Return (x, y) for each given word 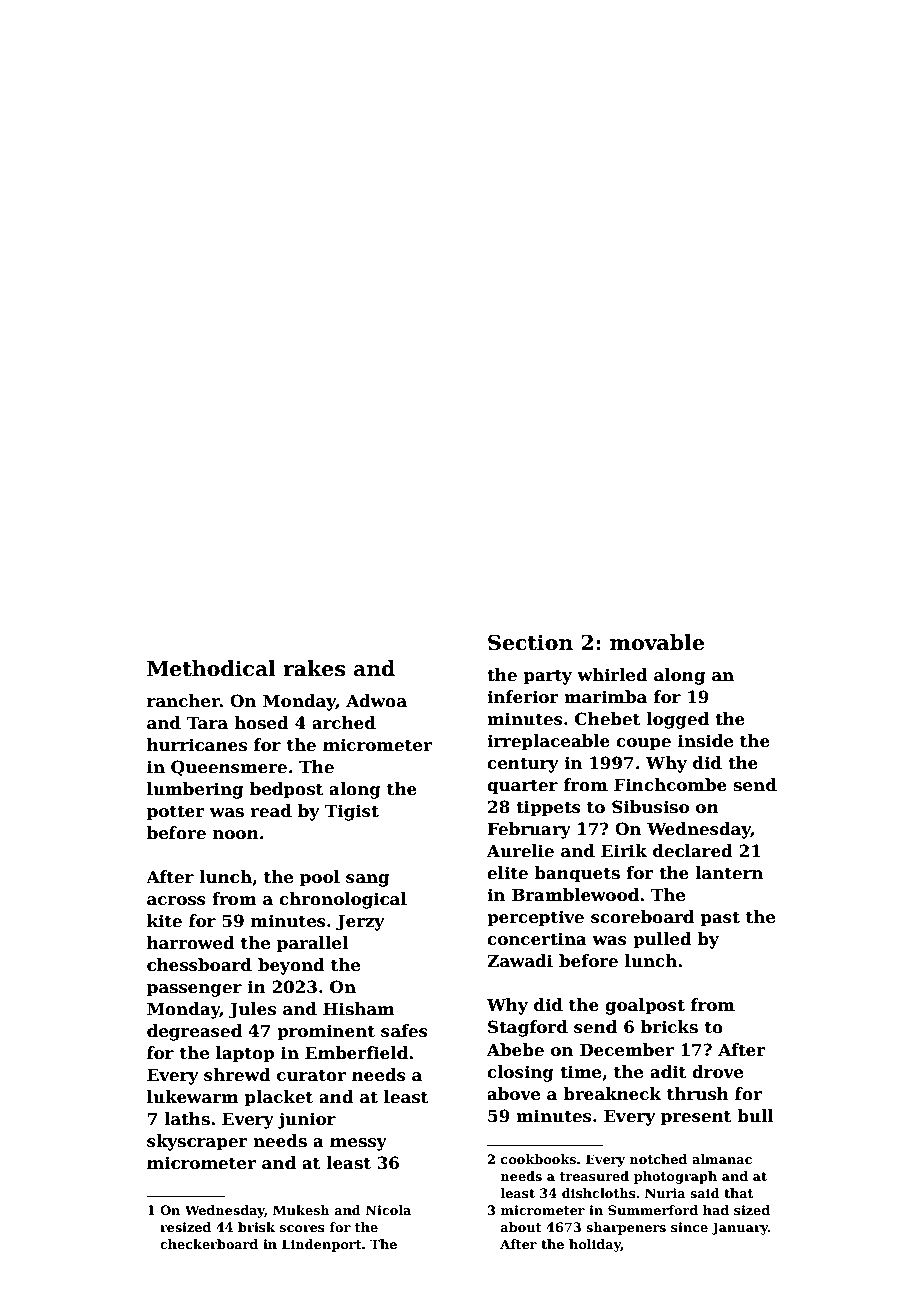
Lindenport (322, 1245)
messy (358, 1144)
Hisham (359, 1009)
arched (344, 723)
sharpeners (626, 1228)
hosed (261, 723)
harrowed (191, 943)
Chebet (608, 719)
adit (668, 1072)
